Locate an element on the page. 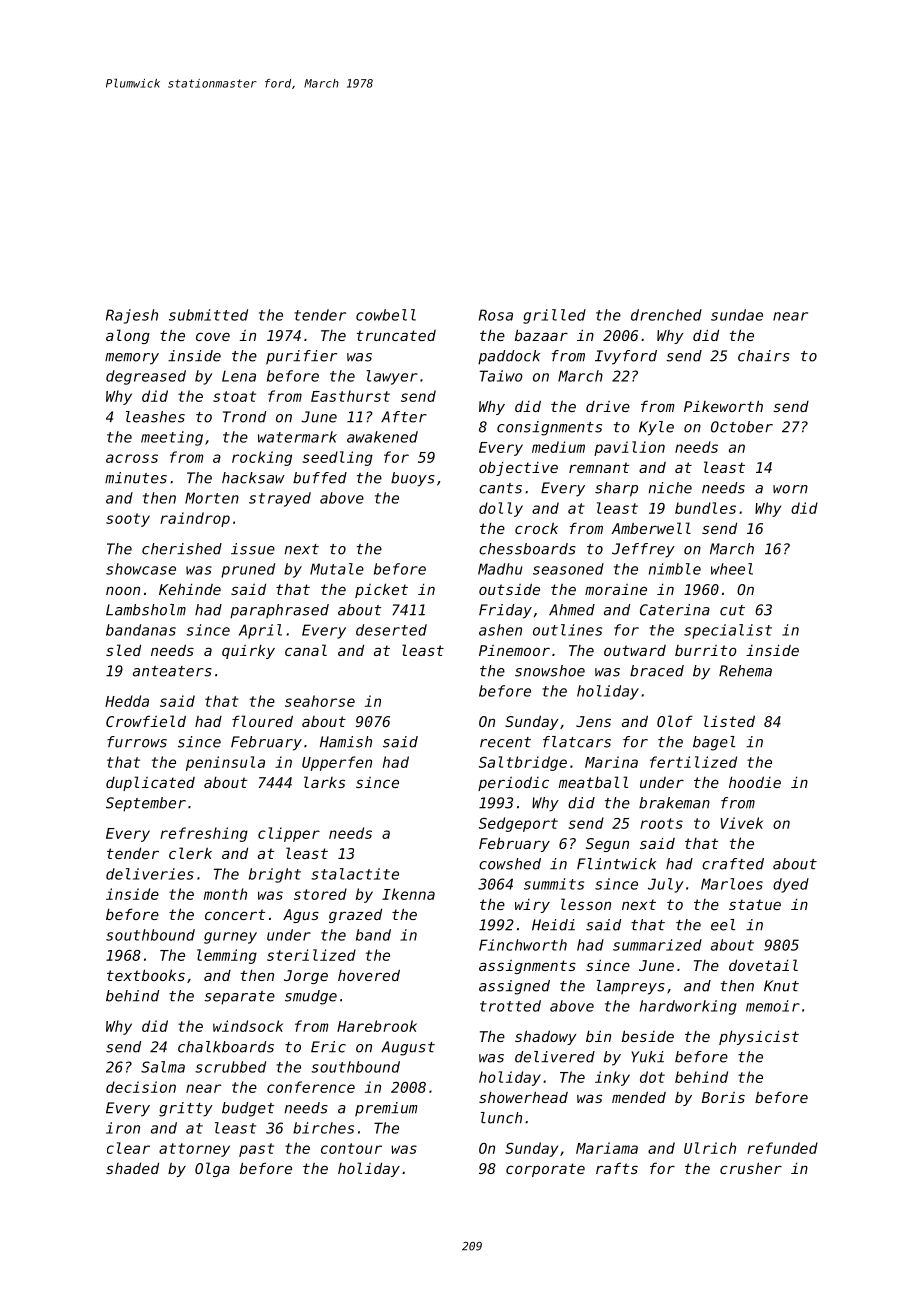 Image resolution: width=924 pixels, height=1314 pixels. Rajesh is located at coordinates (132, 316).
